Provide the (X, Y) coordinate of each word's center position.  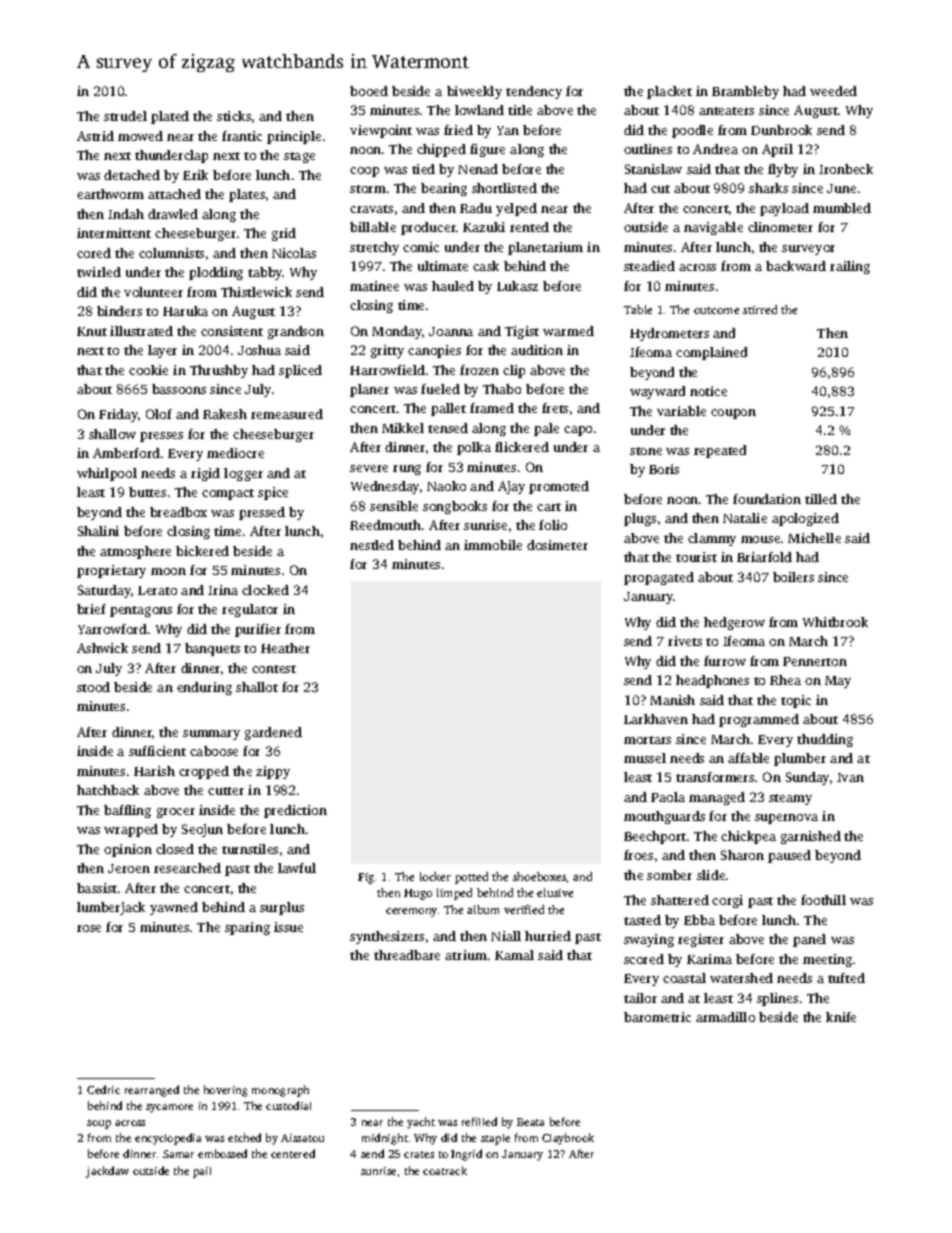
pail (202, 1172)
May (838, 682)
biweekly (474, 92)
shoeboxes (539, 876)
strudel (125, 116)
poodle (692, 131)
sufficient (157, 751)
